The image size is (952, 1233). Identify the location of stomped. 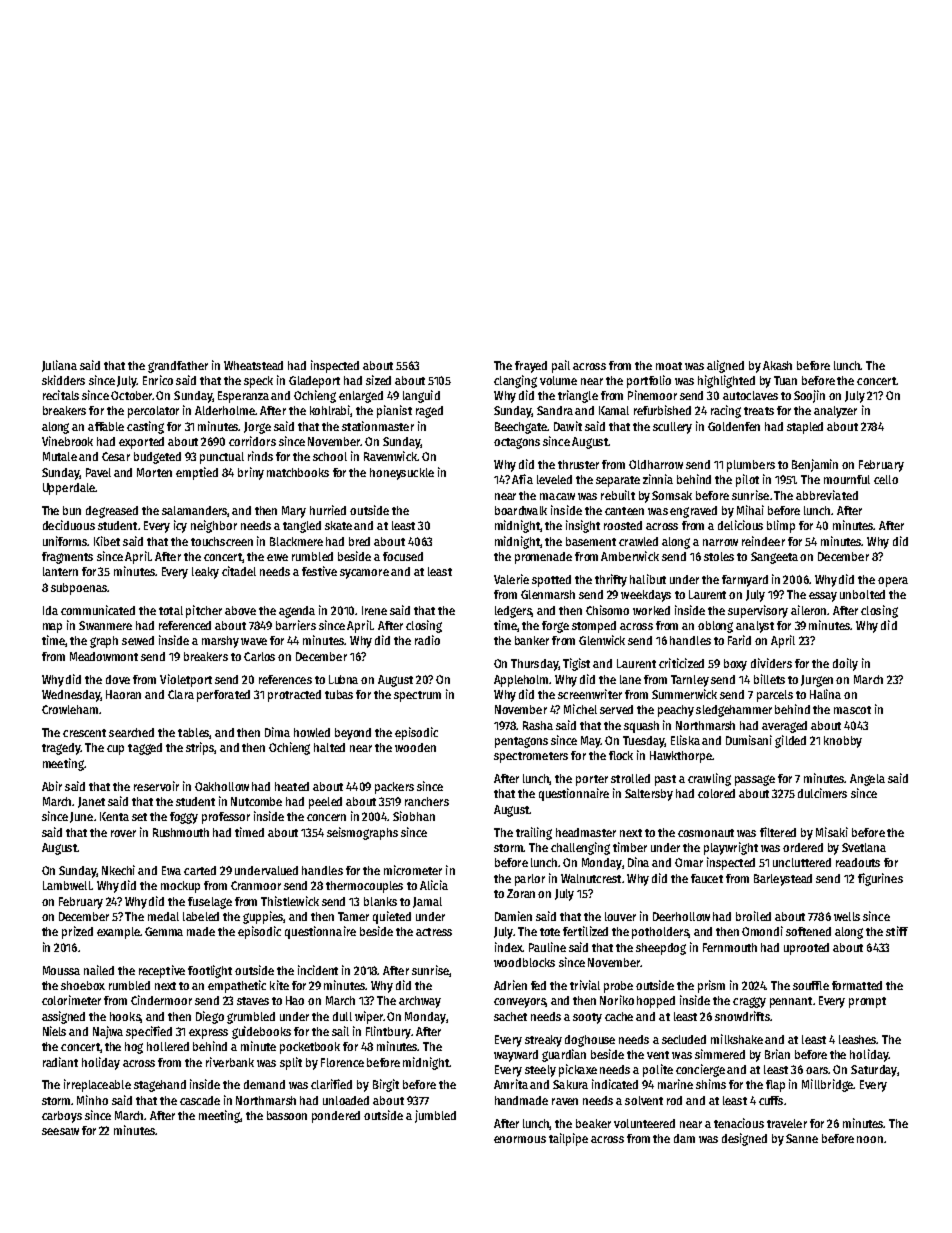
(594, 627).
